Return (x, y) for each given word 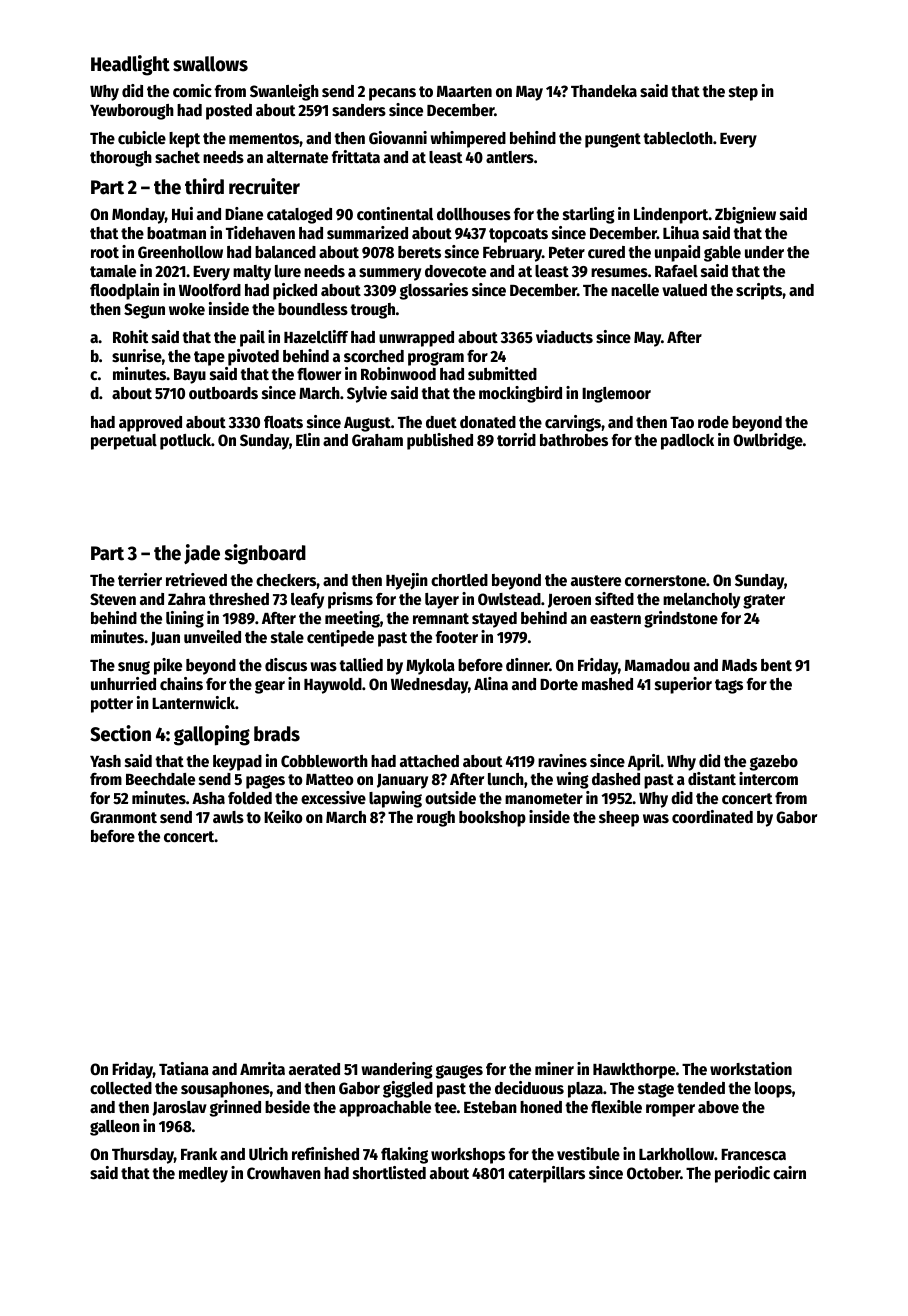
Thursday (143, 1156)
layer (442, 601)
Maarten (464, 91)
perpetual (124, 442)
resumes (619, 273)
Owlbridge (768, 441)
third (204, 186)
